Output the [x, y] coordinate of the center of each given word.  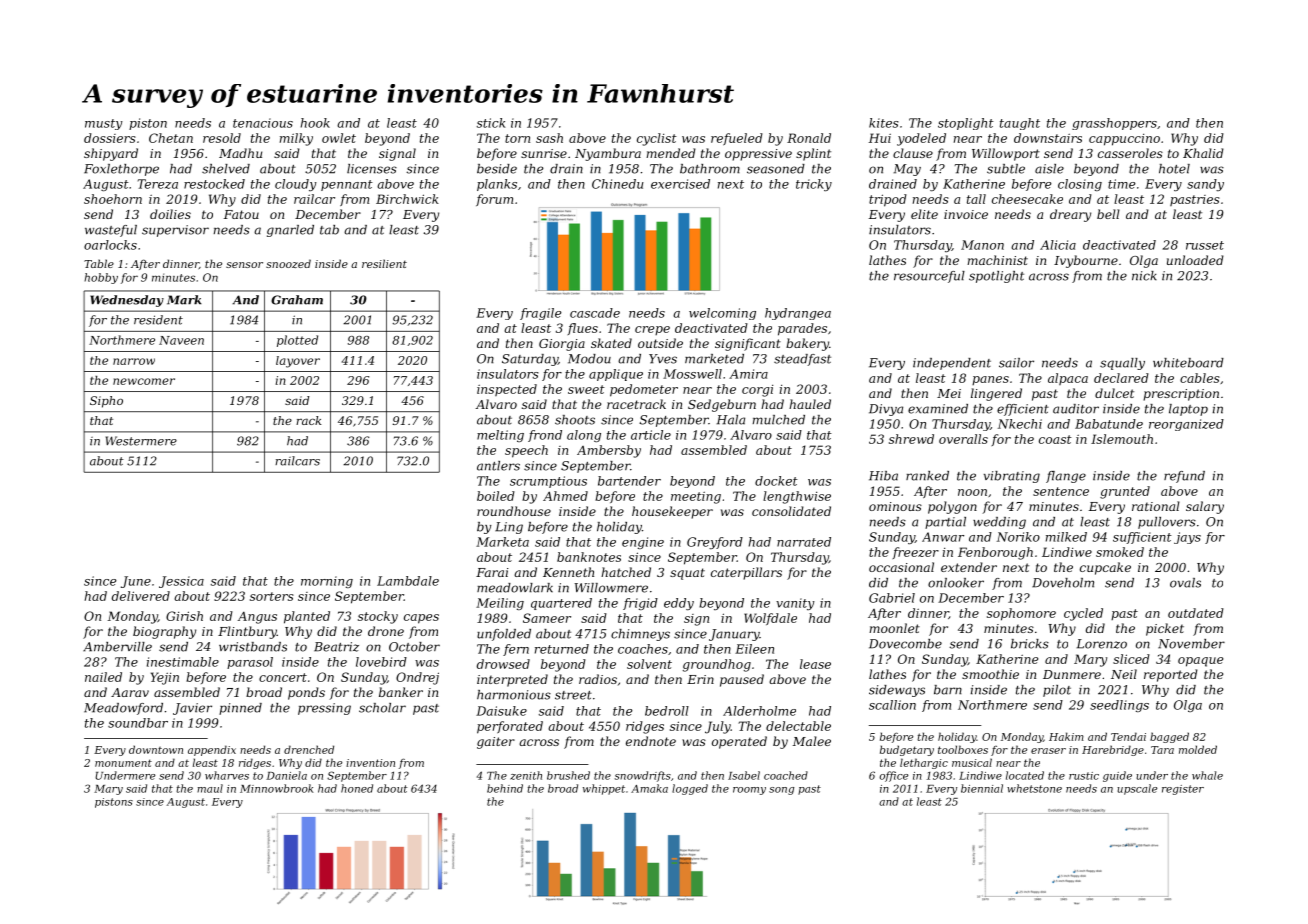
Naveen [181, 340]
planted [307, 617]
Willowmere [611, 588]
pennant [347, 185]
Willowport [1006, 154]
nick [1144, 276]
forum [494, 200]
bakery [807, 344]
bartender [629, 481]
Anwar [943, 537]
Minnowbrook [276, 788]
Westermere [141, 441]
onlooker [956, 583]
